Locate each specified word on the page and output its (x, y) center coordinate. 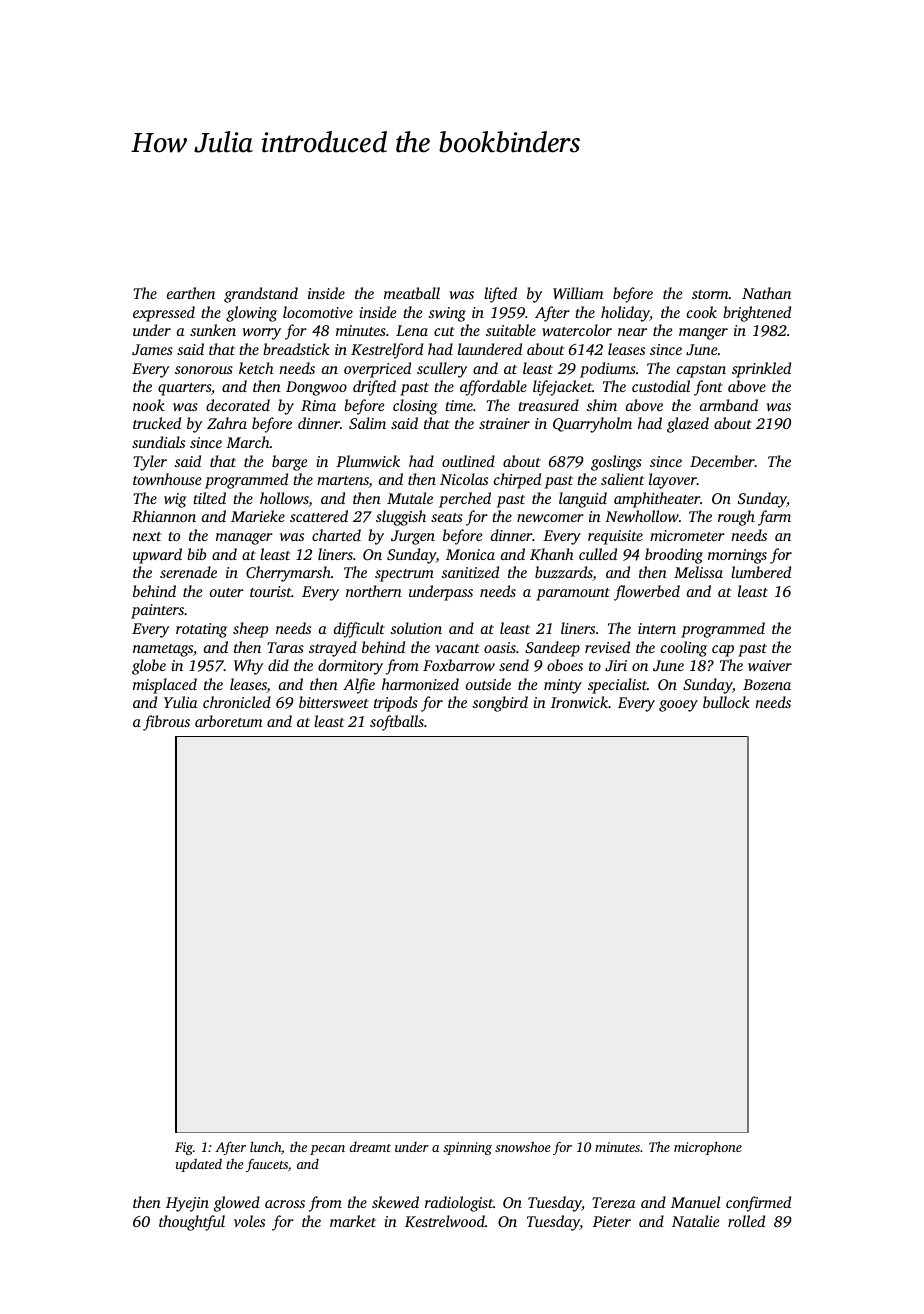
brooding (674, 556)
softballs (397, 723)
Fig (184, 1148)
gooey (678, 706)
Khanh (552, 554)
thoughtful (192, 1223)
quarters (184, 389)
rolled (746, 1221)
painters (157, 611)
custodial (661, 386)
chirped (517, 481)
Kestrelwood (445, 1221)
